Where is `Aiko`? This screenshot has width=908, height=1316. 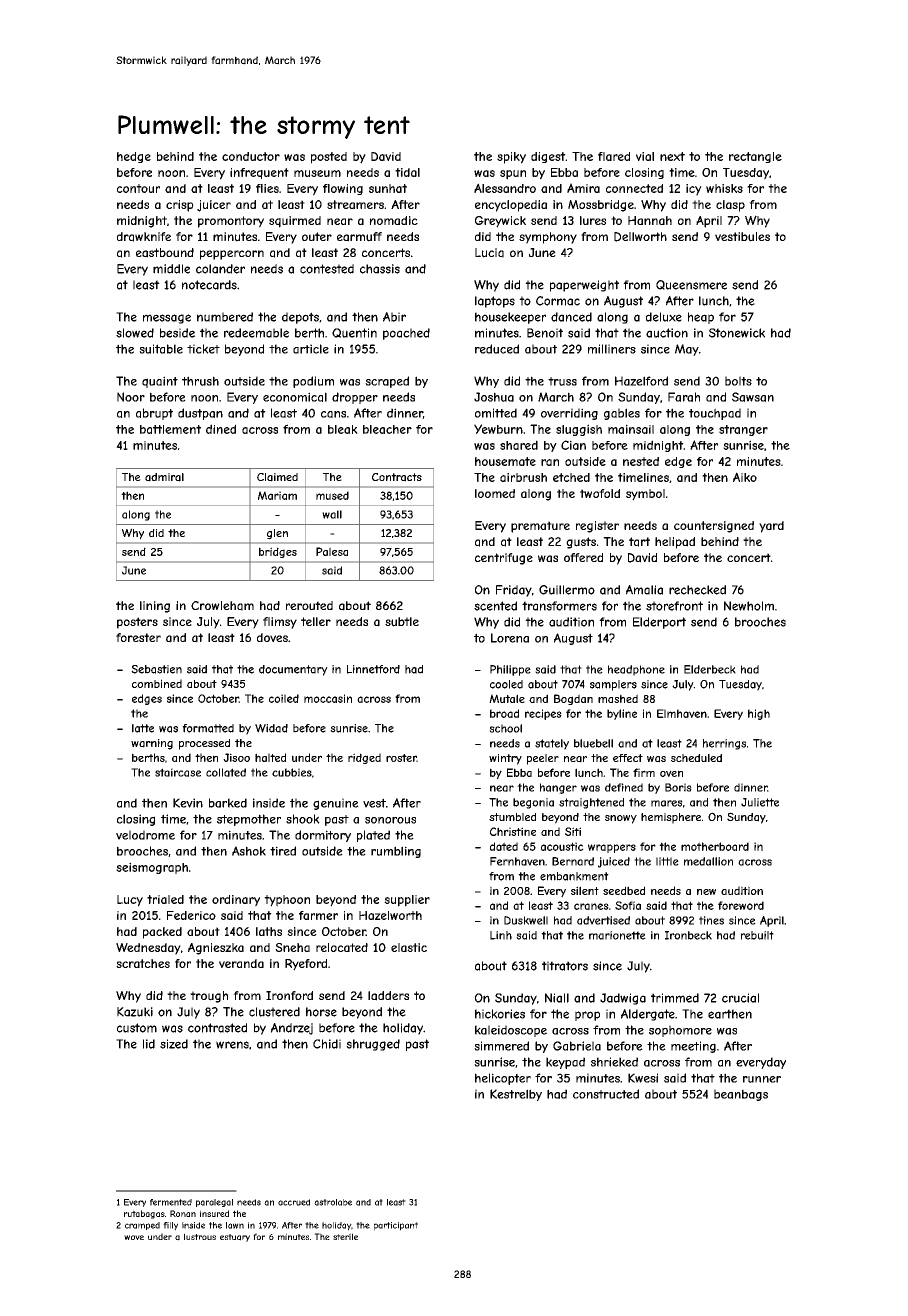
Aiko is located at coordinates (745, 477).
